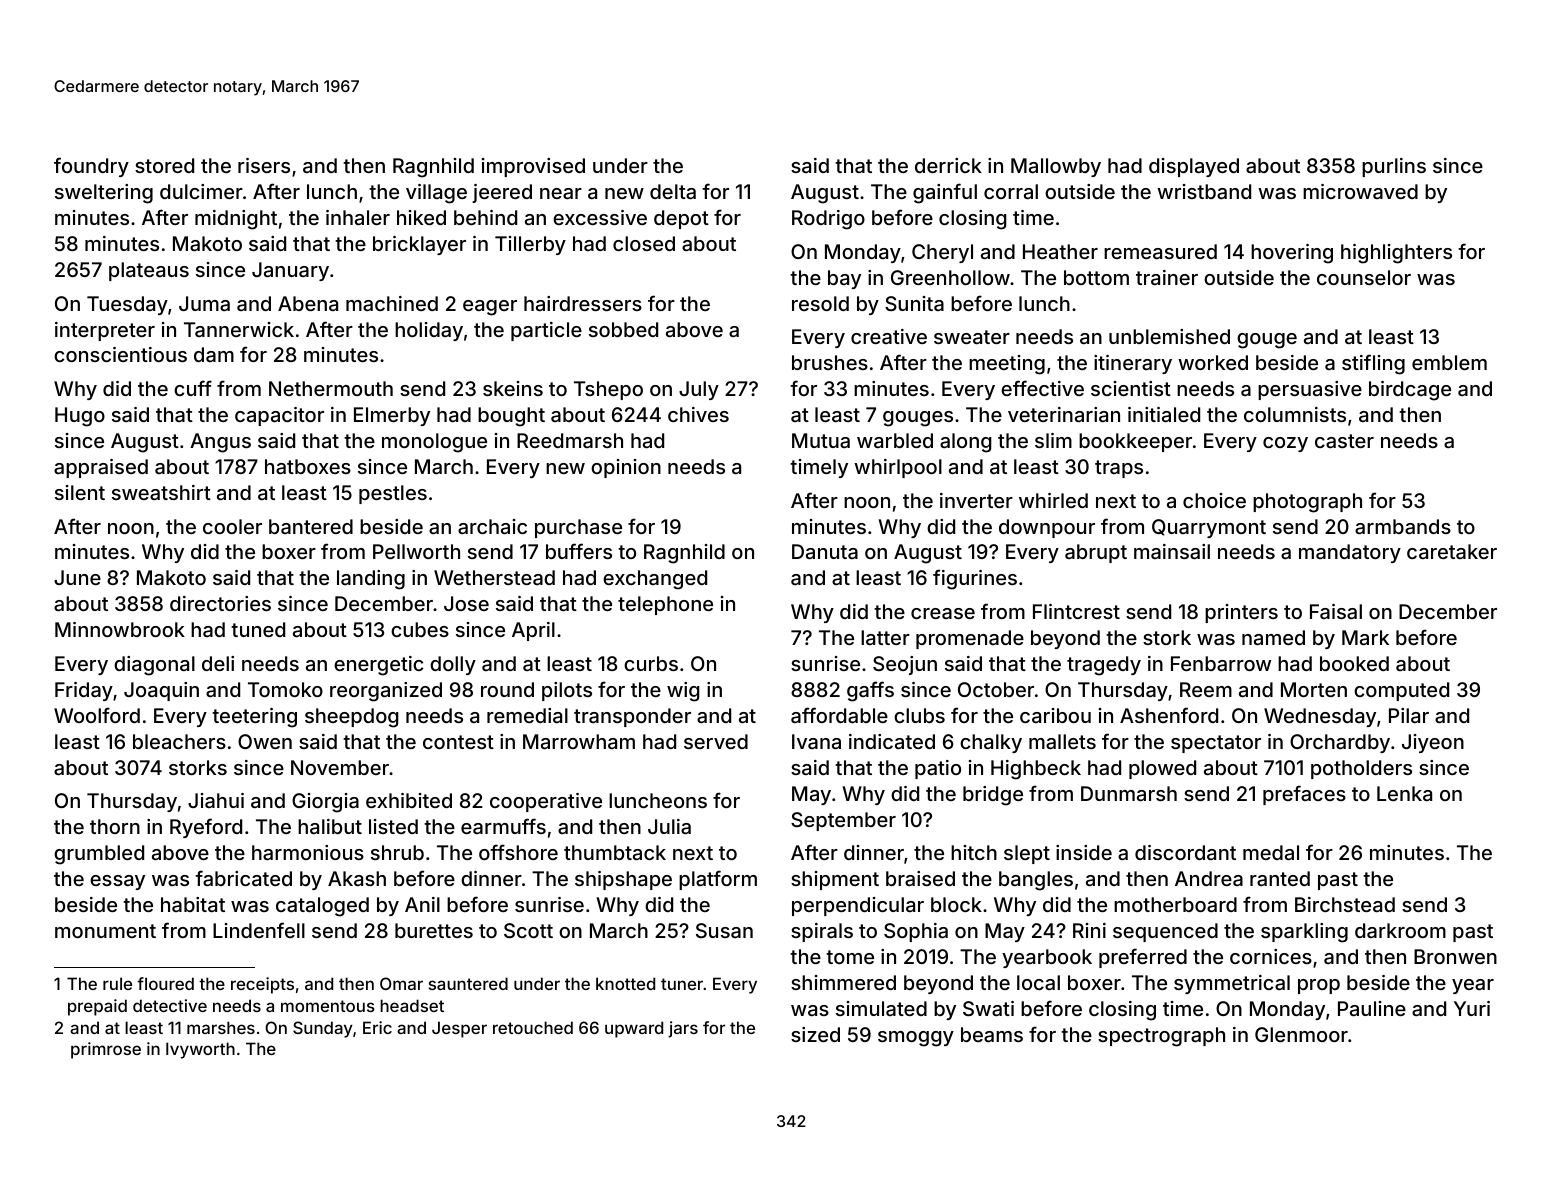 The image size is (1552, 1200). Describe the element at coordinates (905, 665) in the screenshot. I see `Seojun` at that location.
